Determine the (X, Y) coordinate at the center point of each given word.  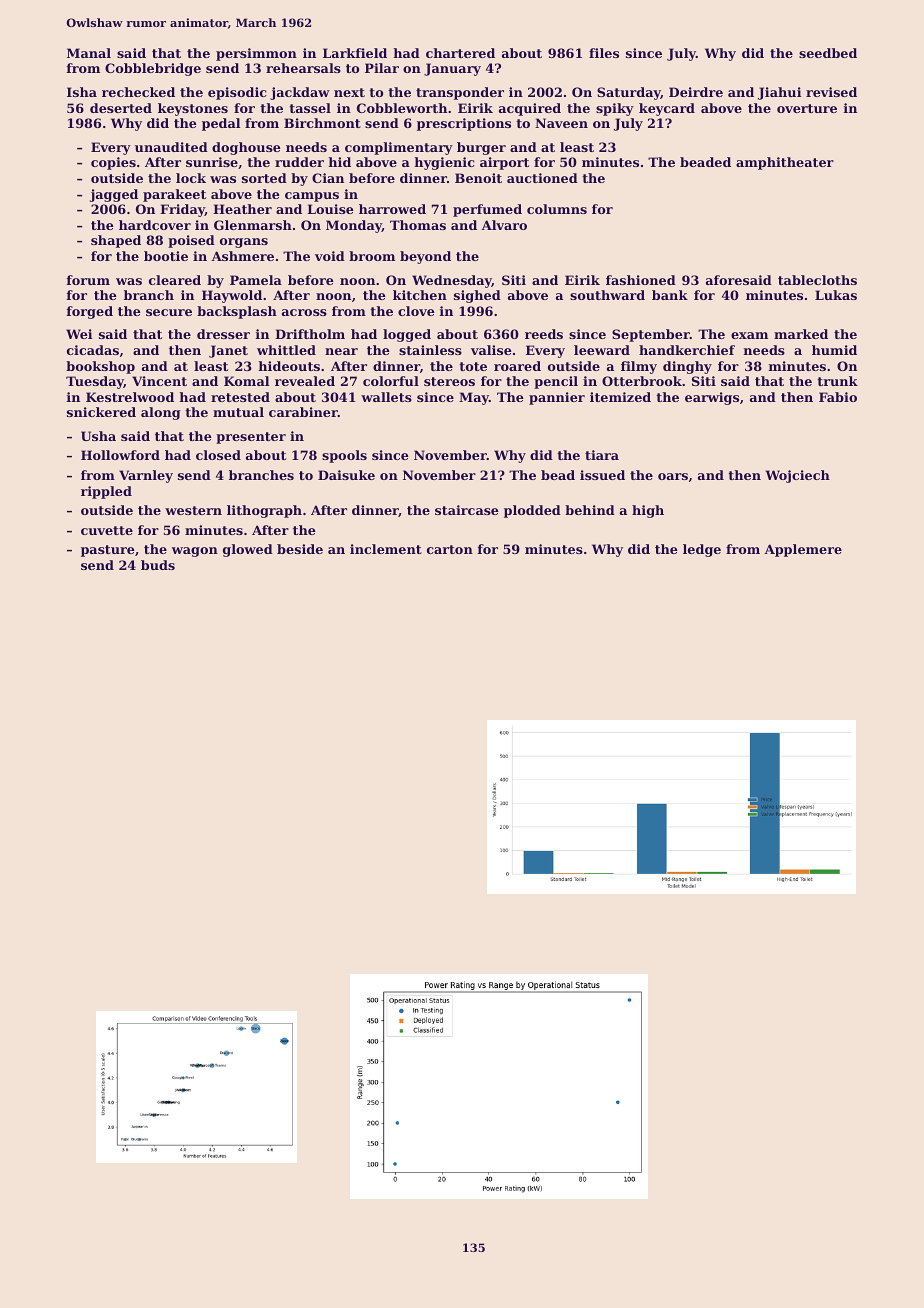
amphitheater (785, 163)
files (604, 53)
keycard (667, 109)
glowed (248, 550)
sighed (477, 296)
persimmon (256, 54)
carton (450, 549)
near (341, 351)
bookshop (100, 367)
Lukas (836, 295)
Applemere (803, 550)
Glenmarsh (253, 225)
